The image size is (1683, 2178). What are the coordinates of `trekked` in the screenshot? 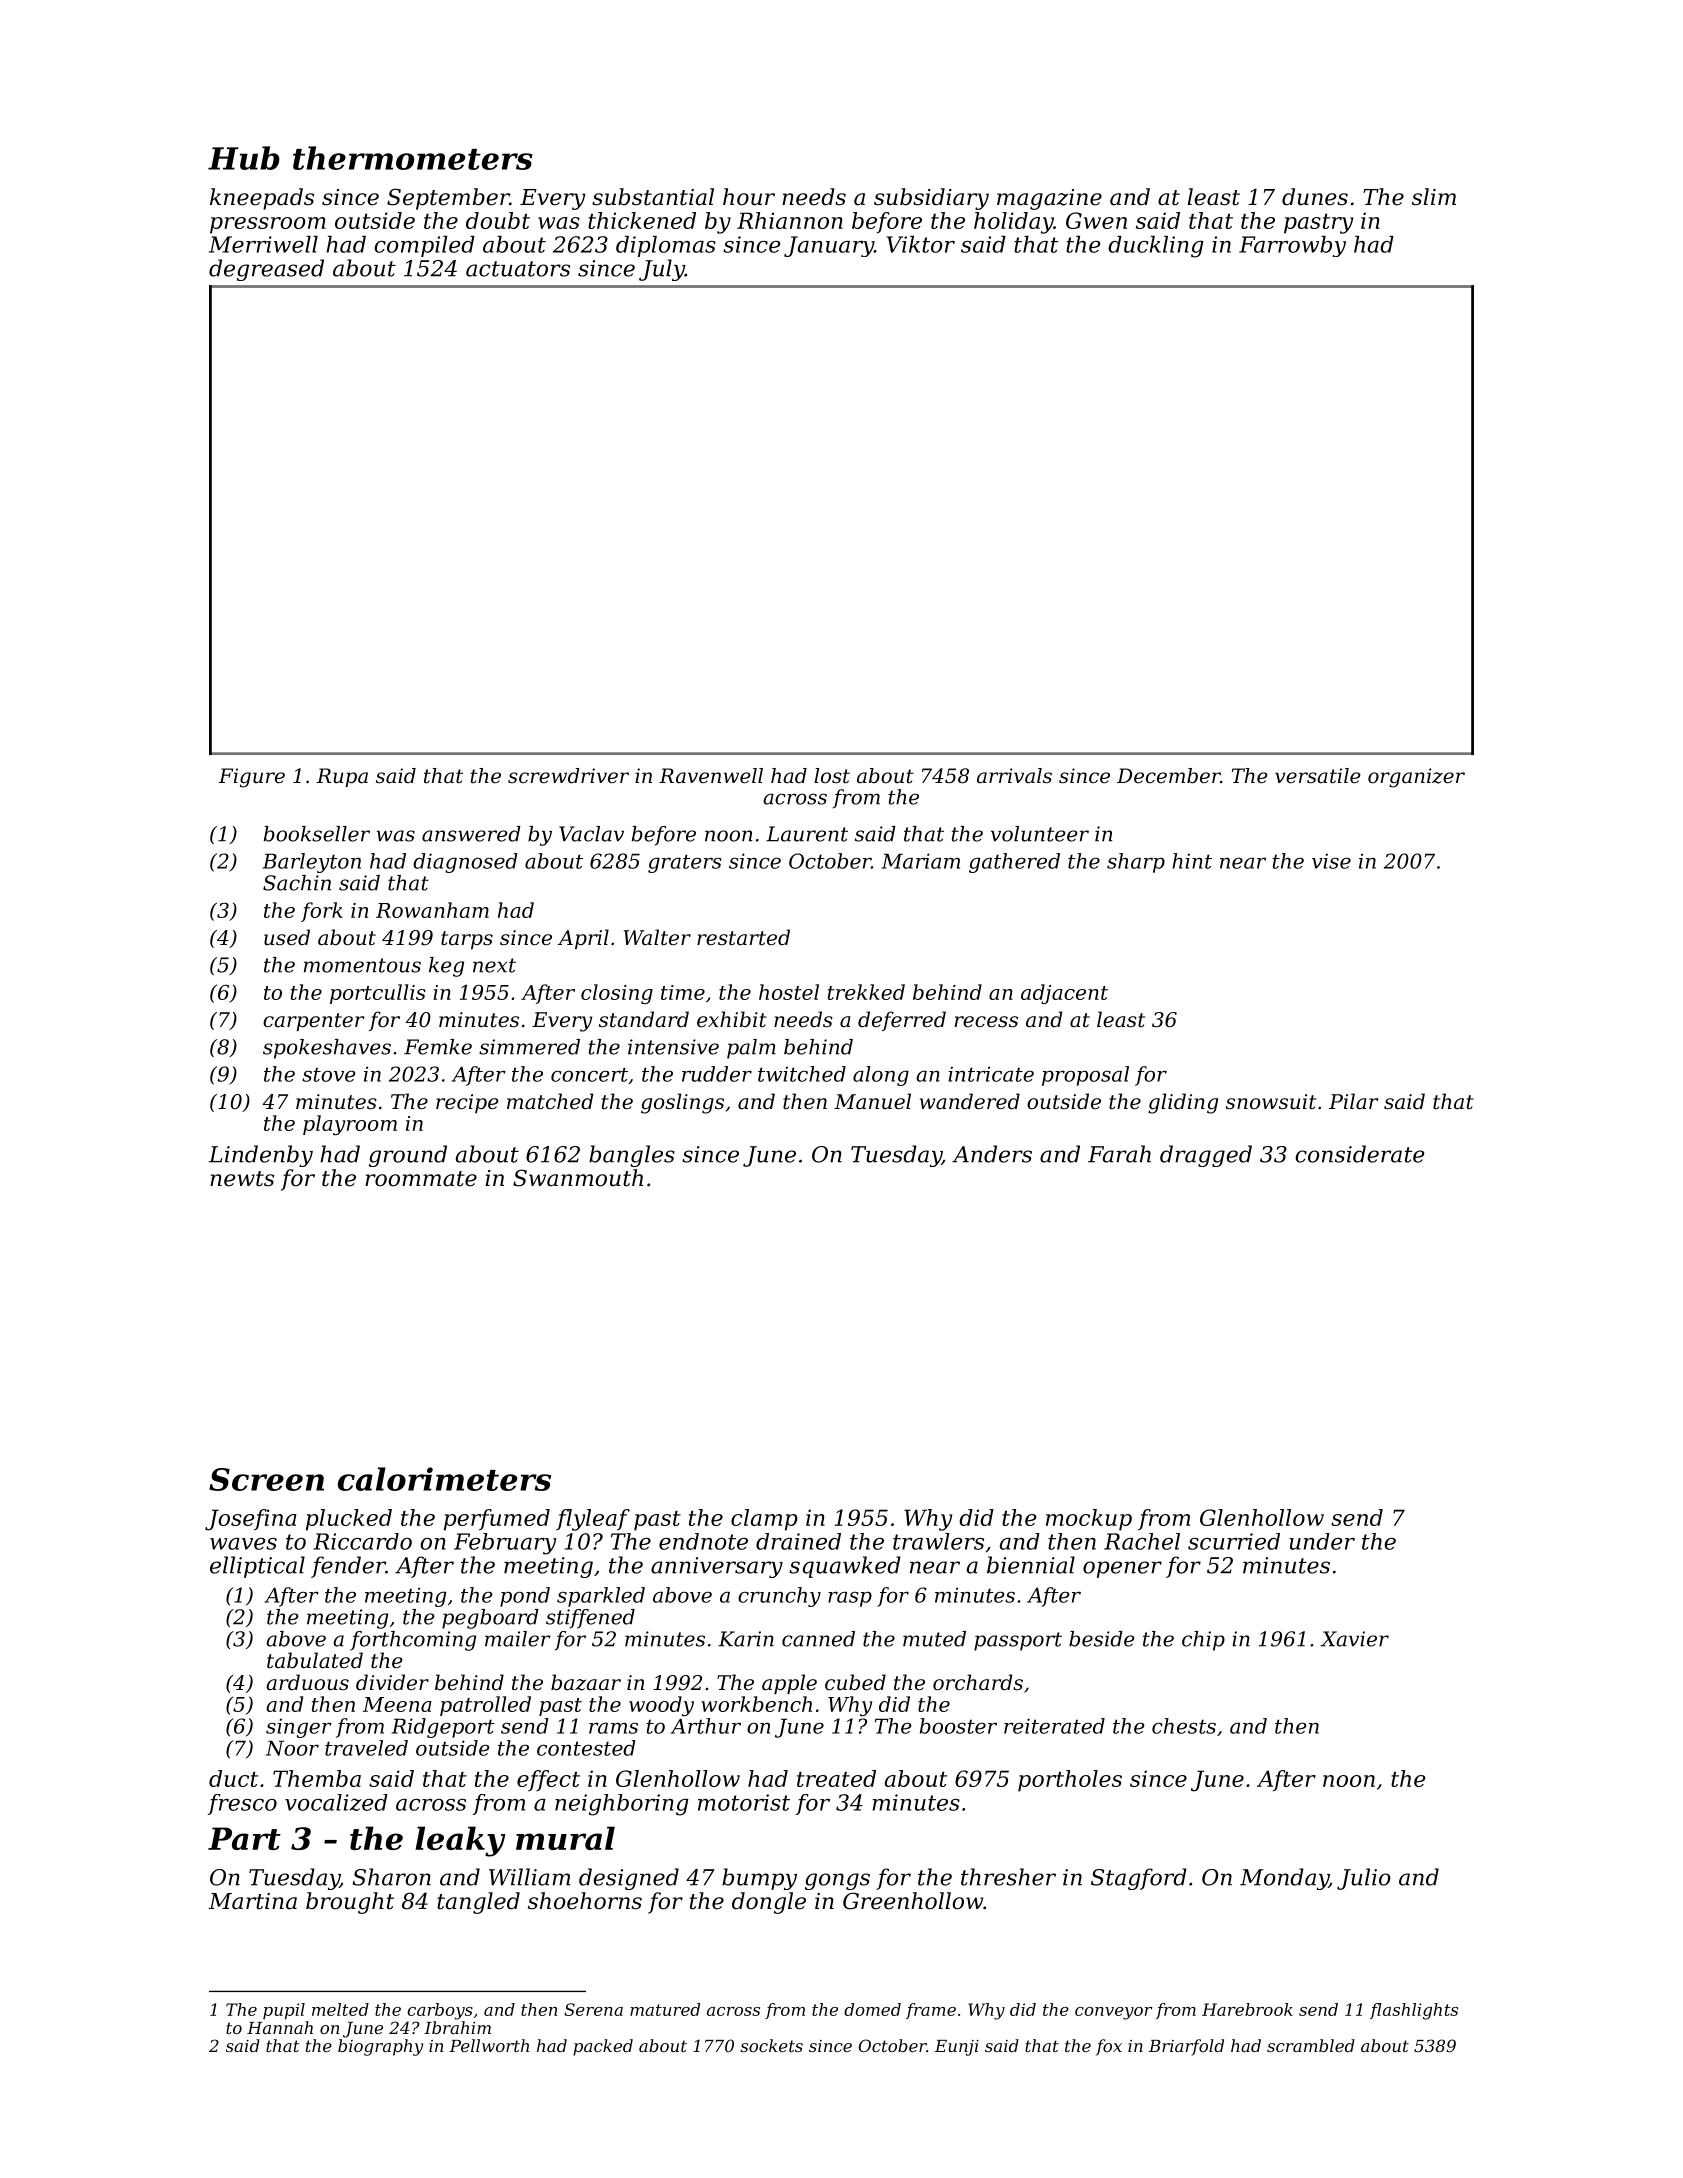 It's located at (866, 992).
